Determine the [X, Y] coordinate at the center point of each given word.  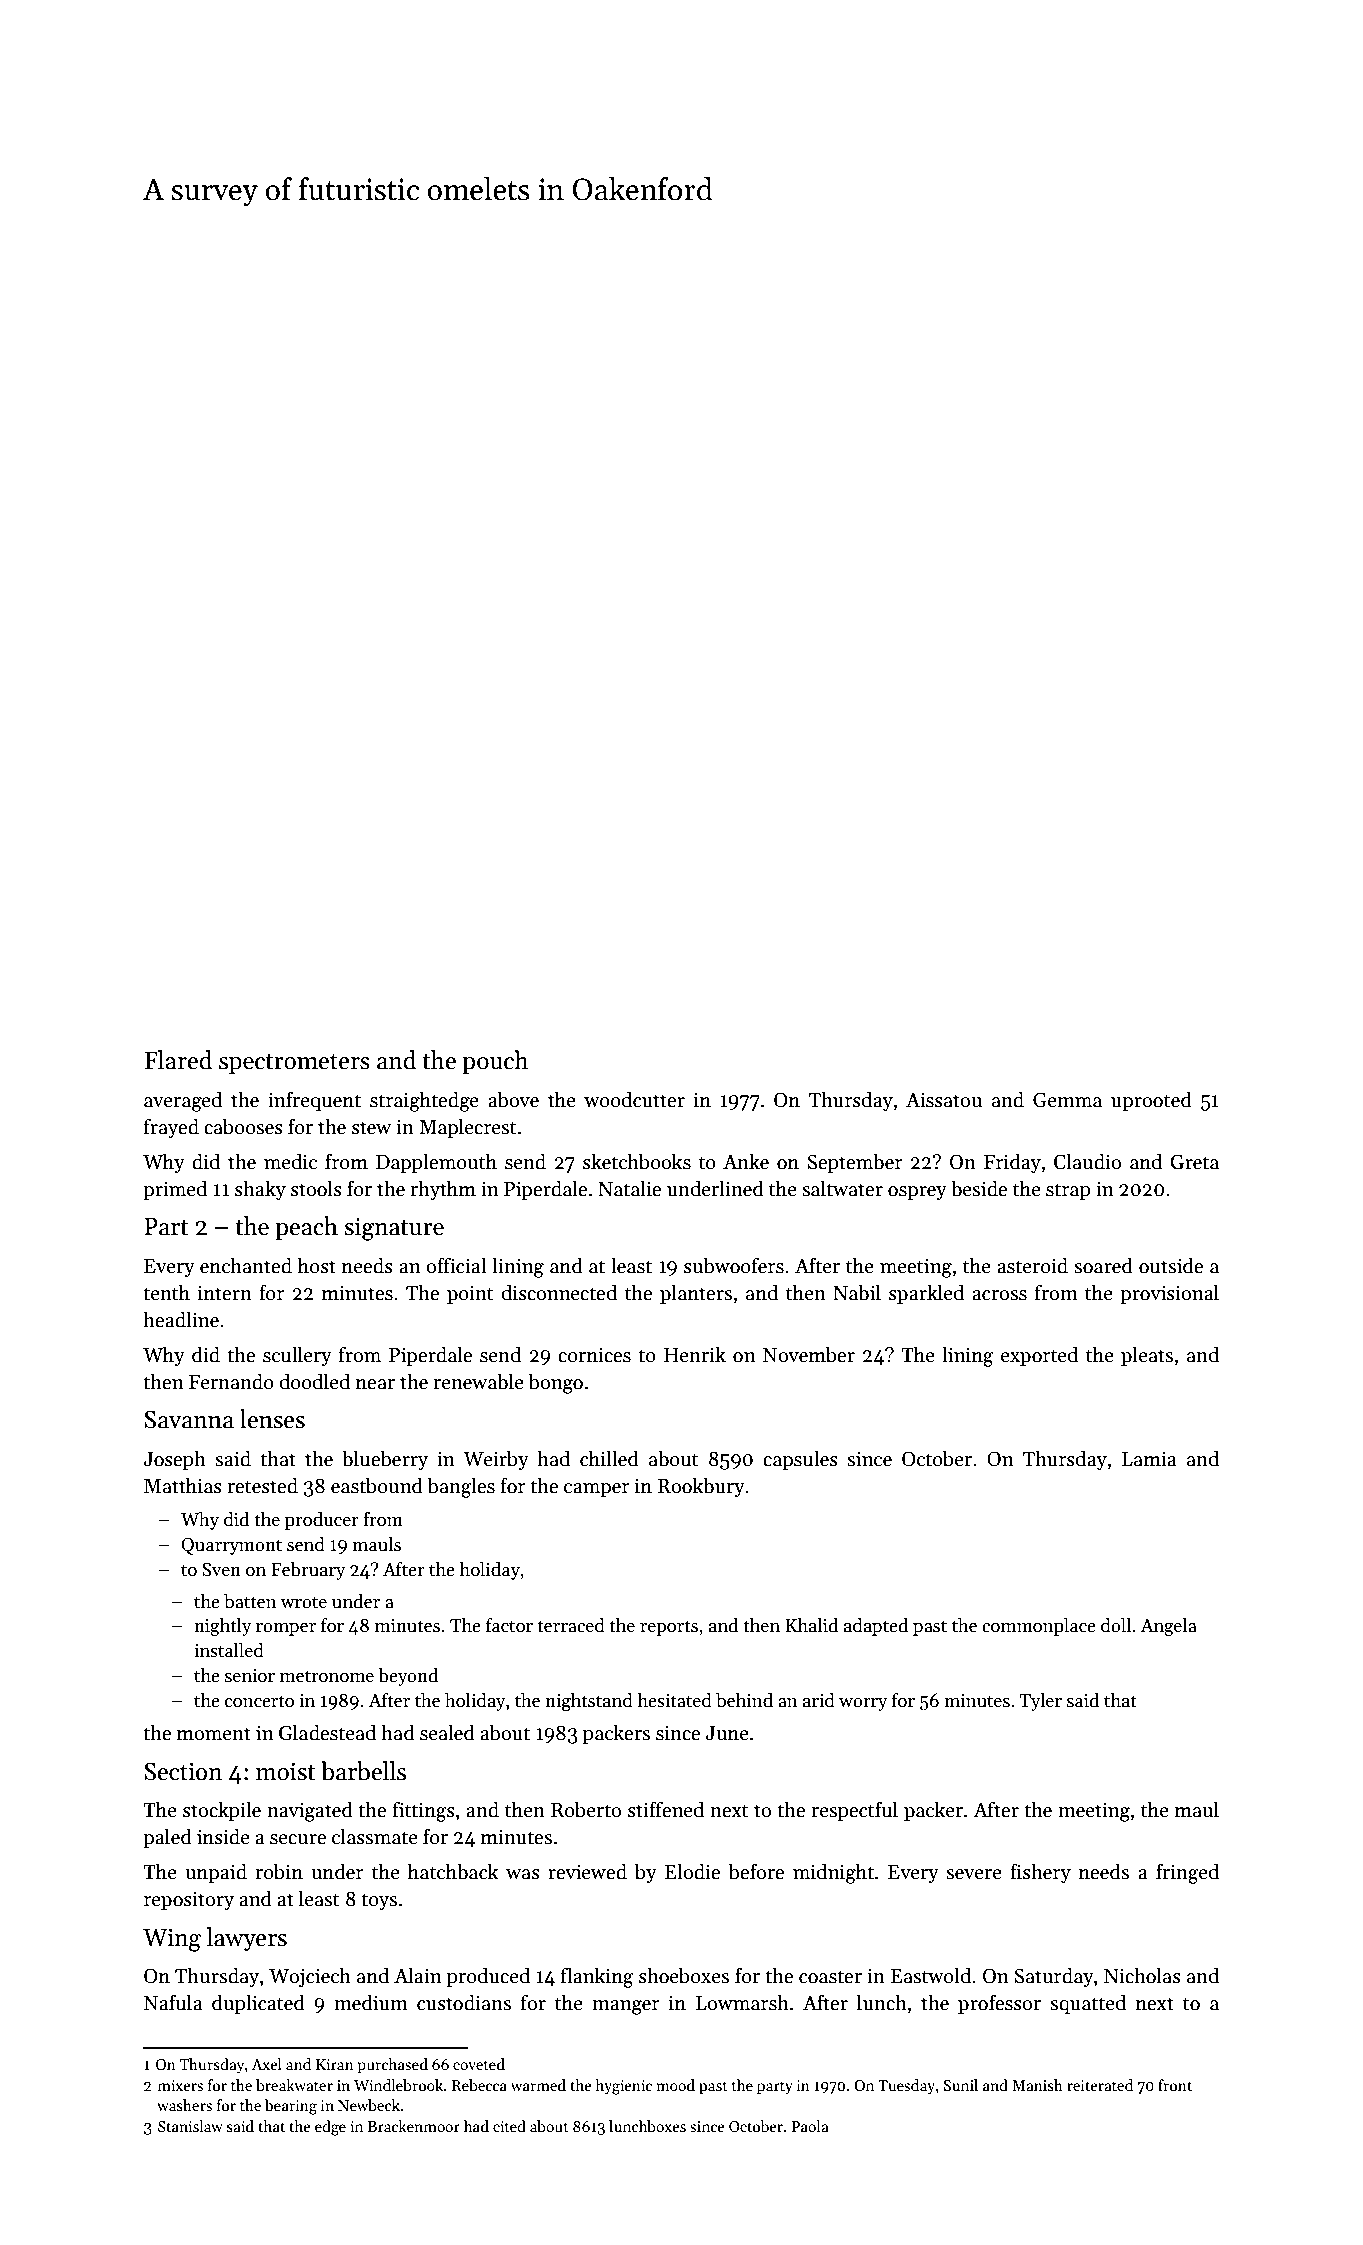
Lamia [1149, 1459]
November [809, 1354]
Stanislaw [190, 2126]
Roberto [586, 1809]
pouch [495, 1062]
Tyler [1041, 1702]
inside [223, 1836]
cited [509, 2126]
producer [322, 1521]
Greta [1195, 1162]
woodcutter [634, 1099]
